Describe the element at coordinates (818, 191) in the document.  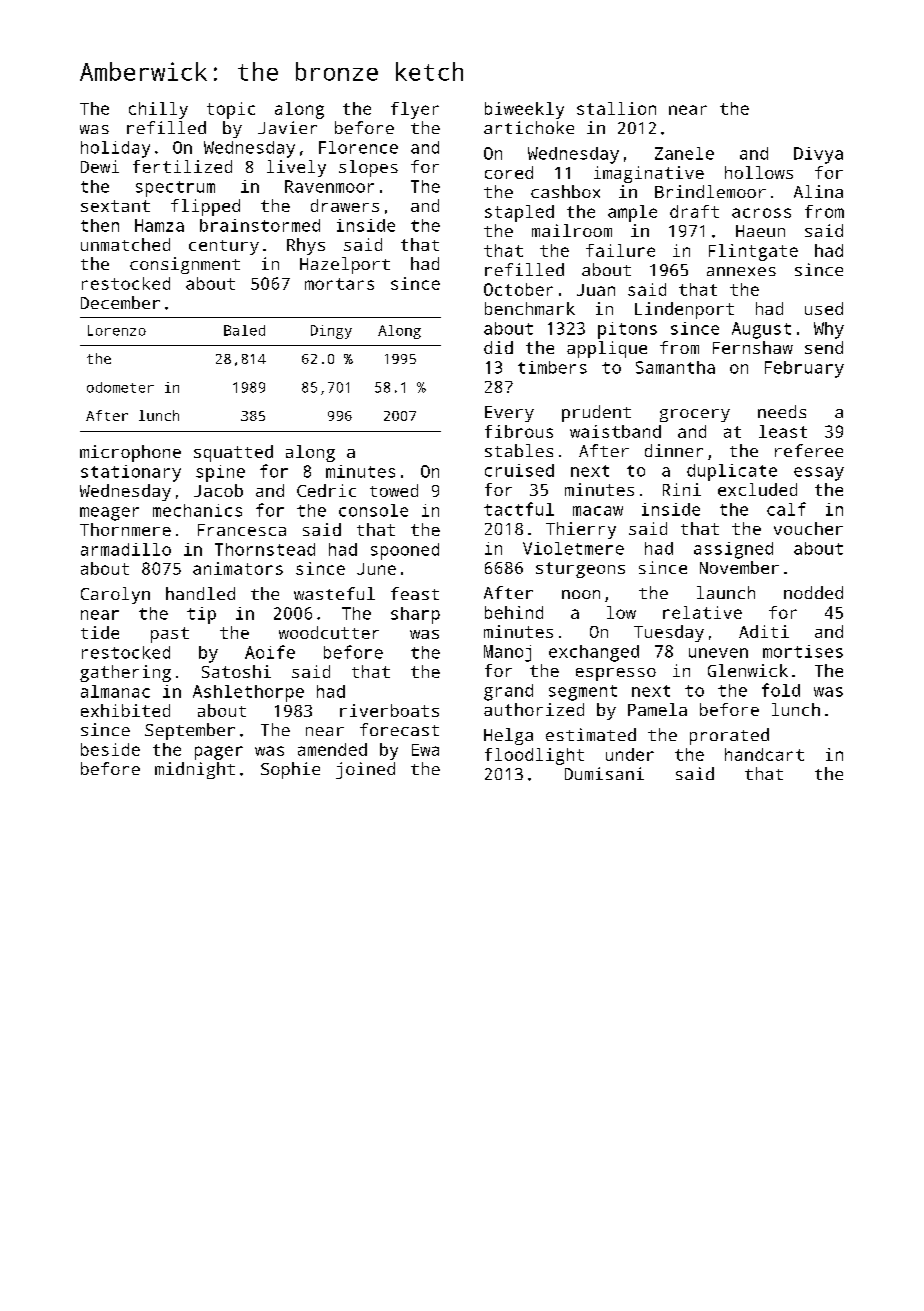
I see `Alina` at that location.
